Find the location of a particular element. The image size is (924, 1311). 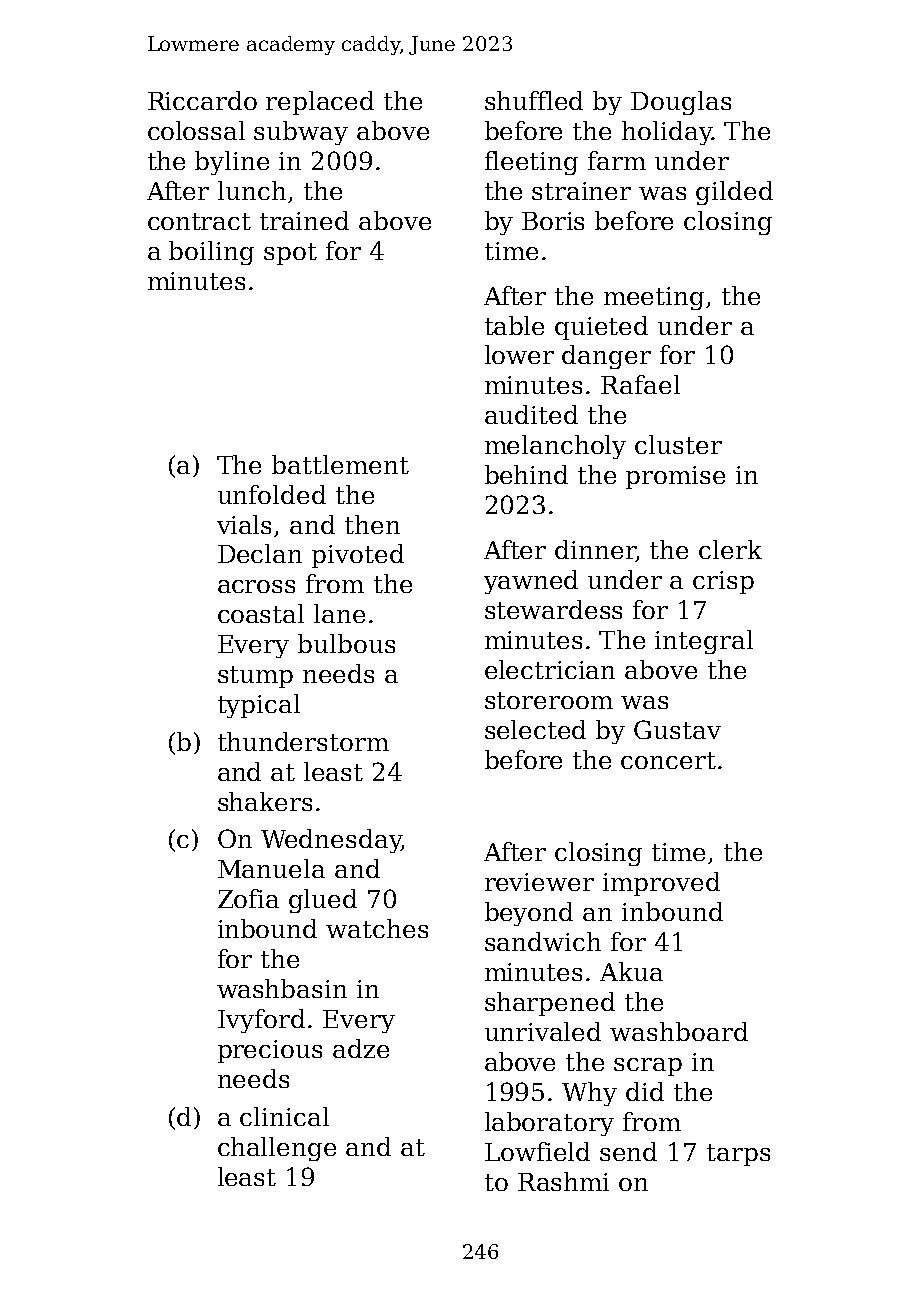

vials is located at coordinates (244, 524).
